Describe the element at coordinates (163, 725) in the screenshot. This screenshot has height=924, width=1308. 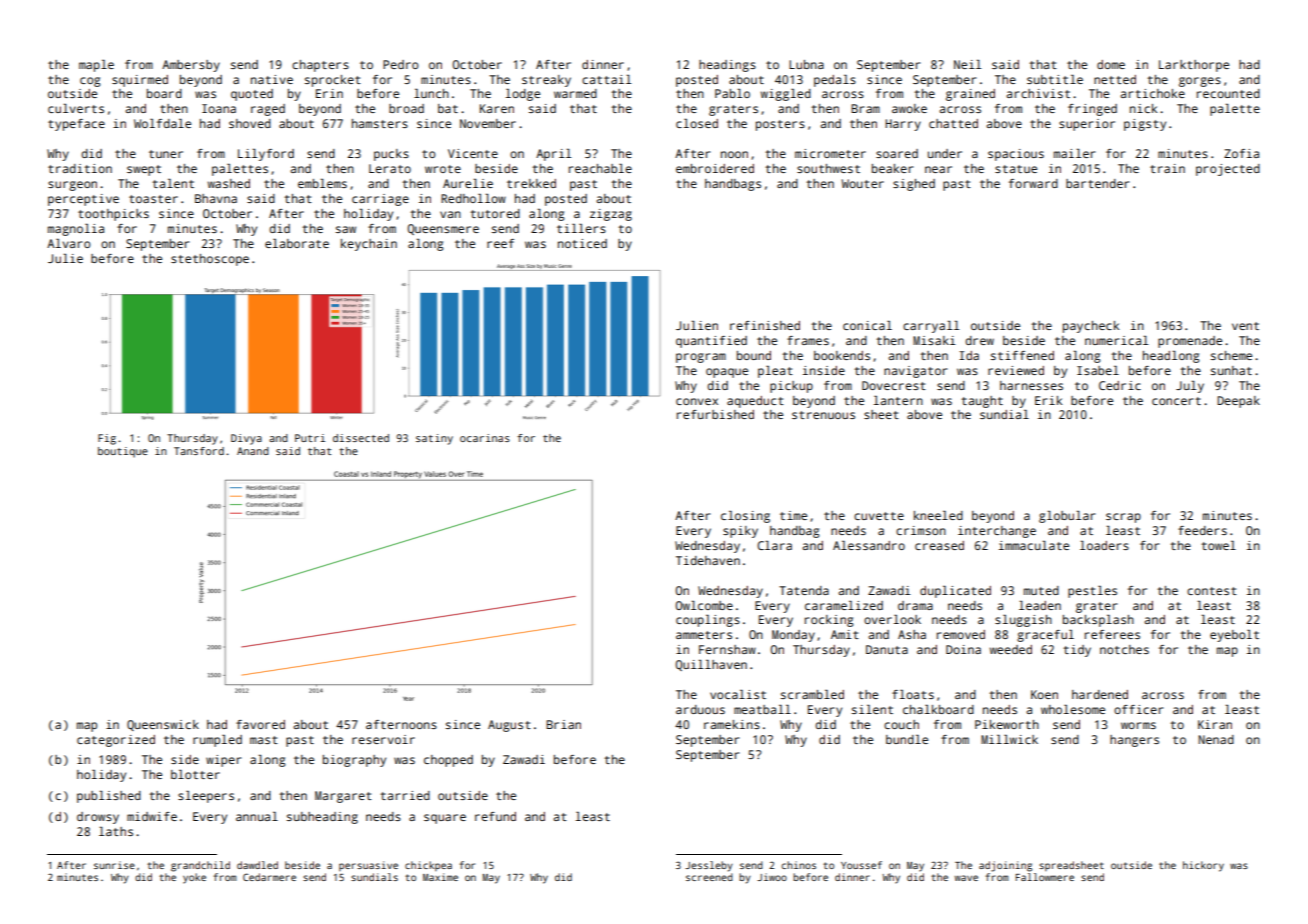
I see `Queenswick` at that location.
